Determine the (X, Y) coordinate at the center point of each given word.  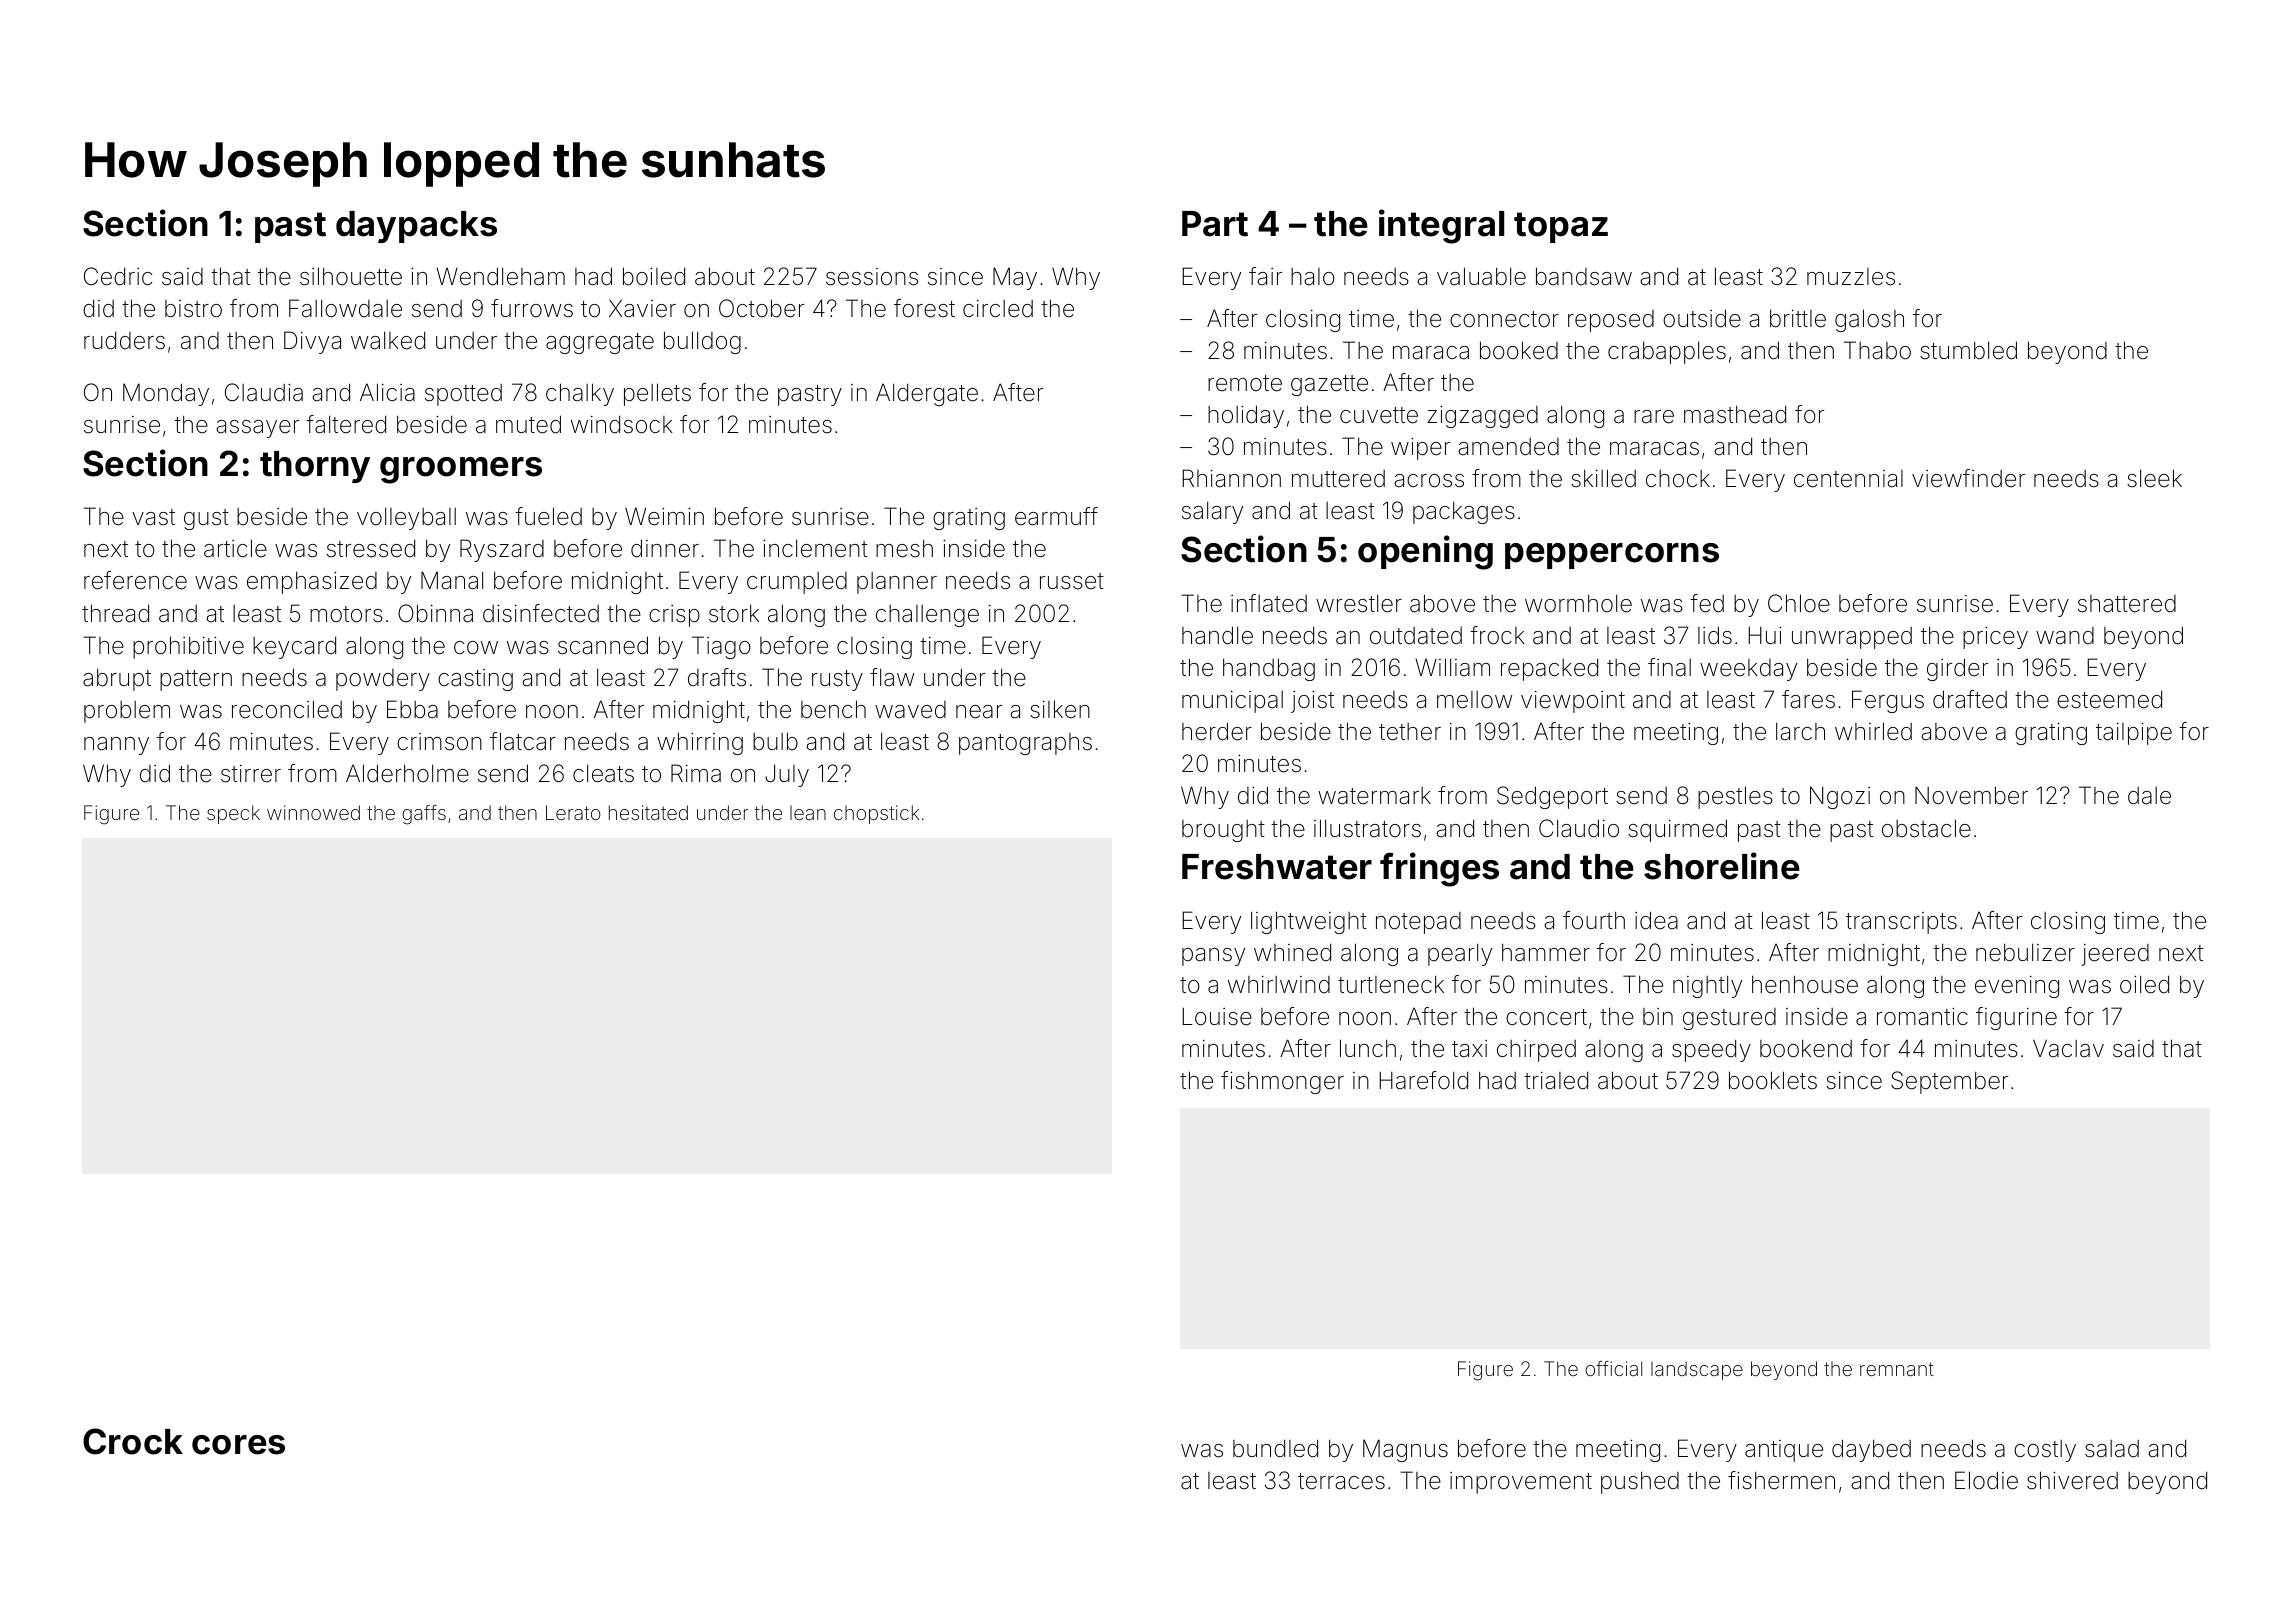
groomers (461, 470)
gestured (1729, 1019)
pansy (1213, 957)
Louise (1217, 1016)
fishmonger (1282, 1082)
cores (238, 1445)
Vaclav (2068, 1048)
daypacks (416, 227)
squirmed (1677, 830)
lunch (1368, 1048)
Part (1215, 224)
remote (1245, 383)
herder (1217, 731)
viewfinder (1968, 478)
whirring (700, 743)
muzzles (1851, 277)
